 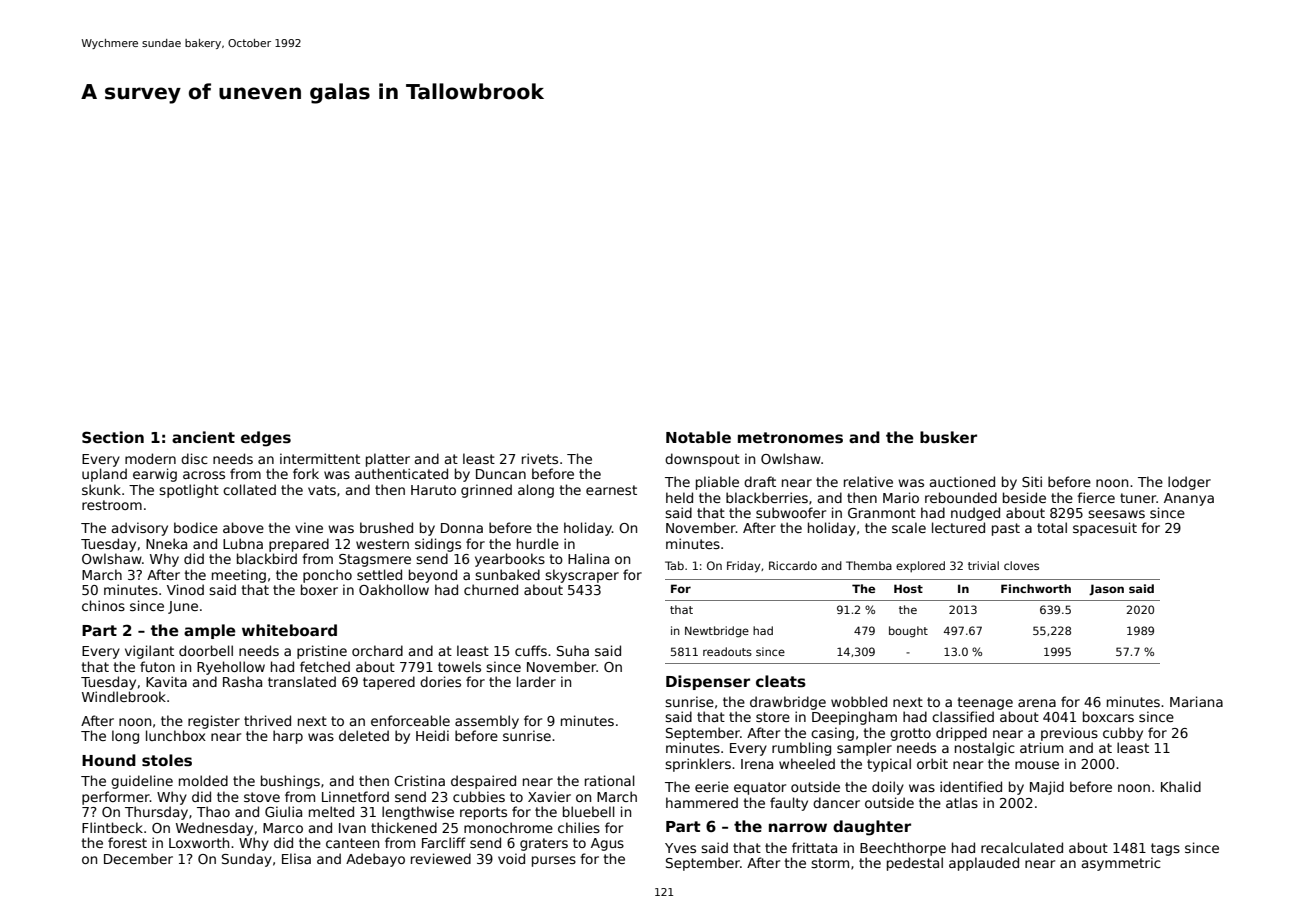 I want to click on busker, so click(x=948, y=437).
